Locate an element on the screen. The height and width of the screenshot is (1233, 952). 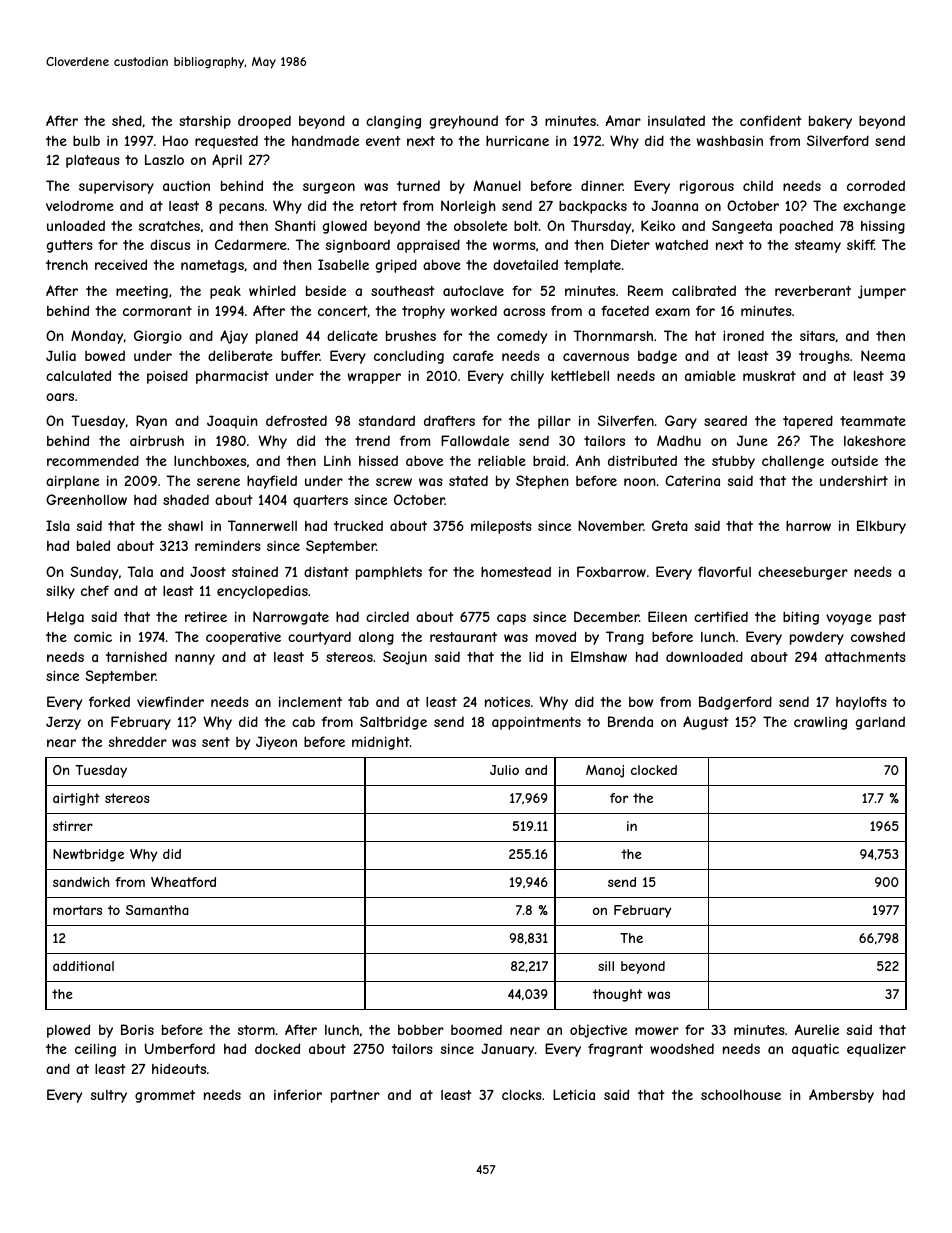
insulated is located at coordinates (676, 120).
